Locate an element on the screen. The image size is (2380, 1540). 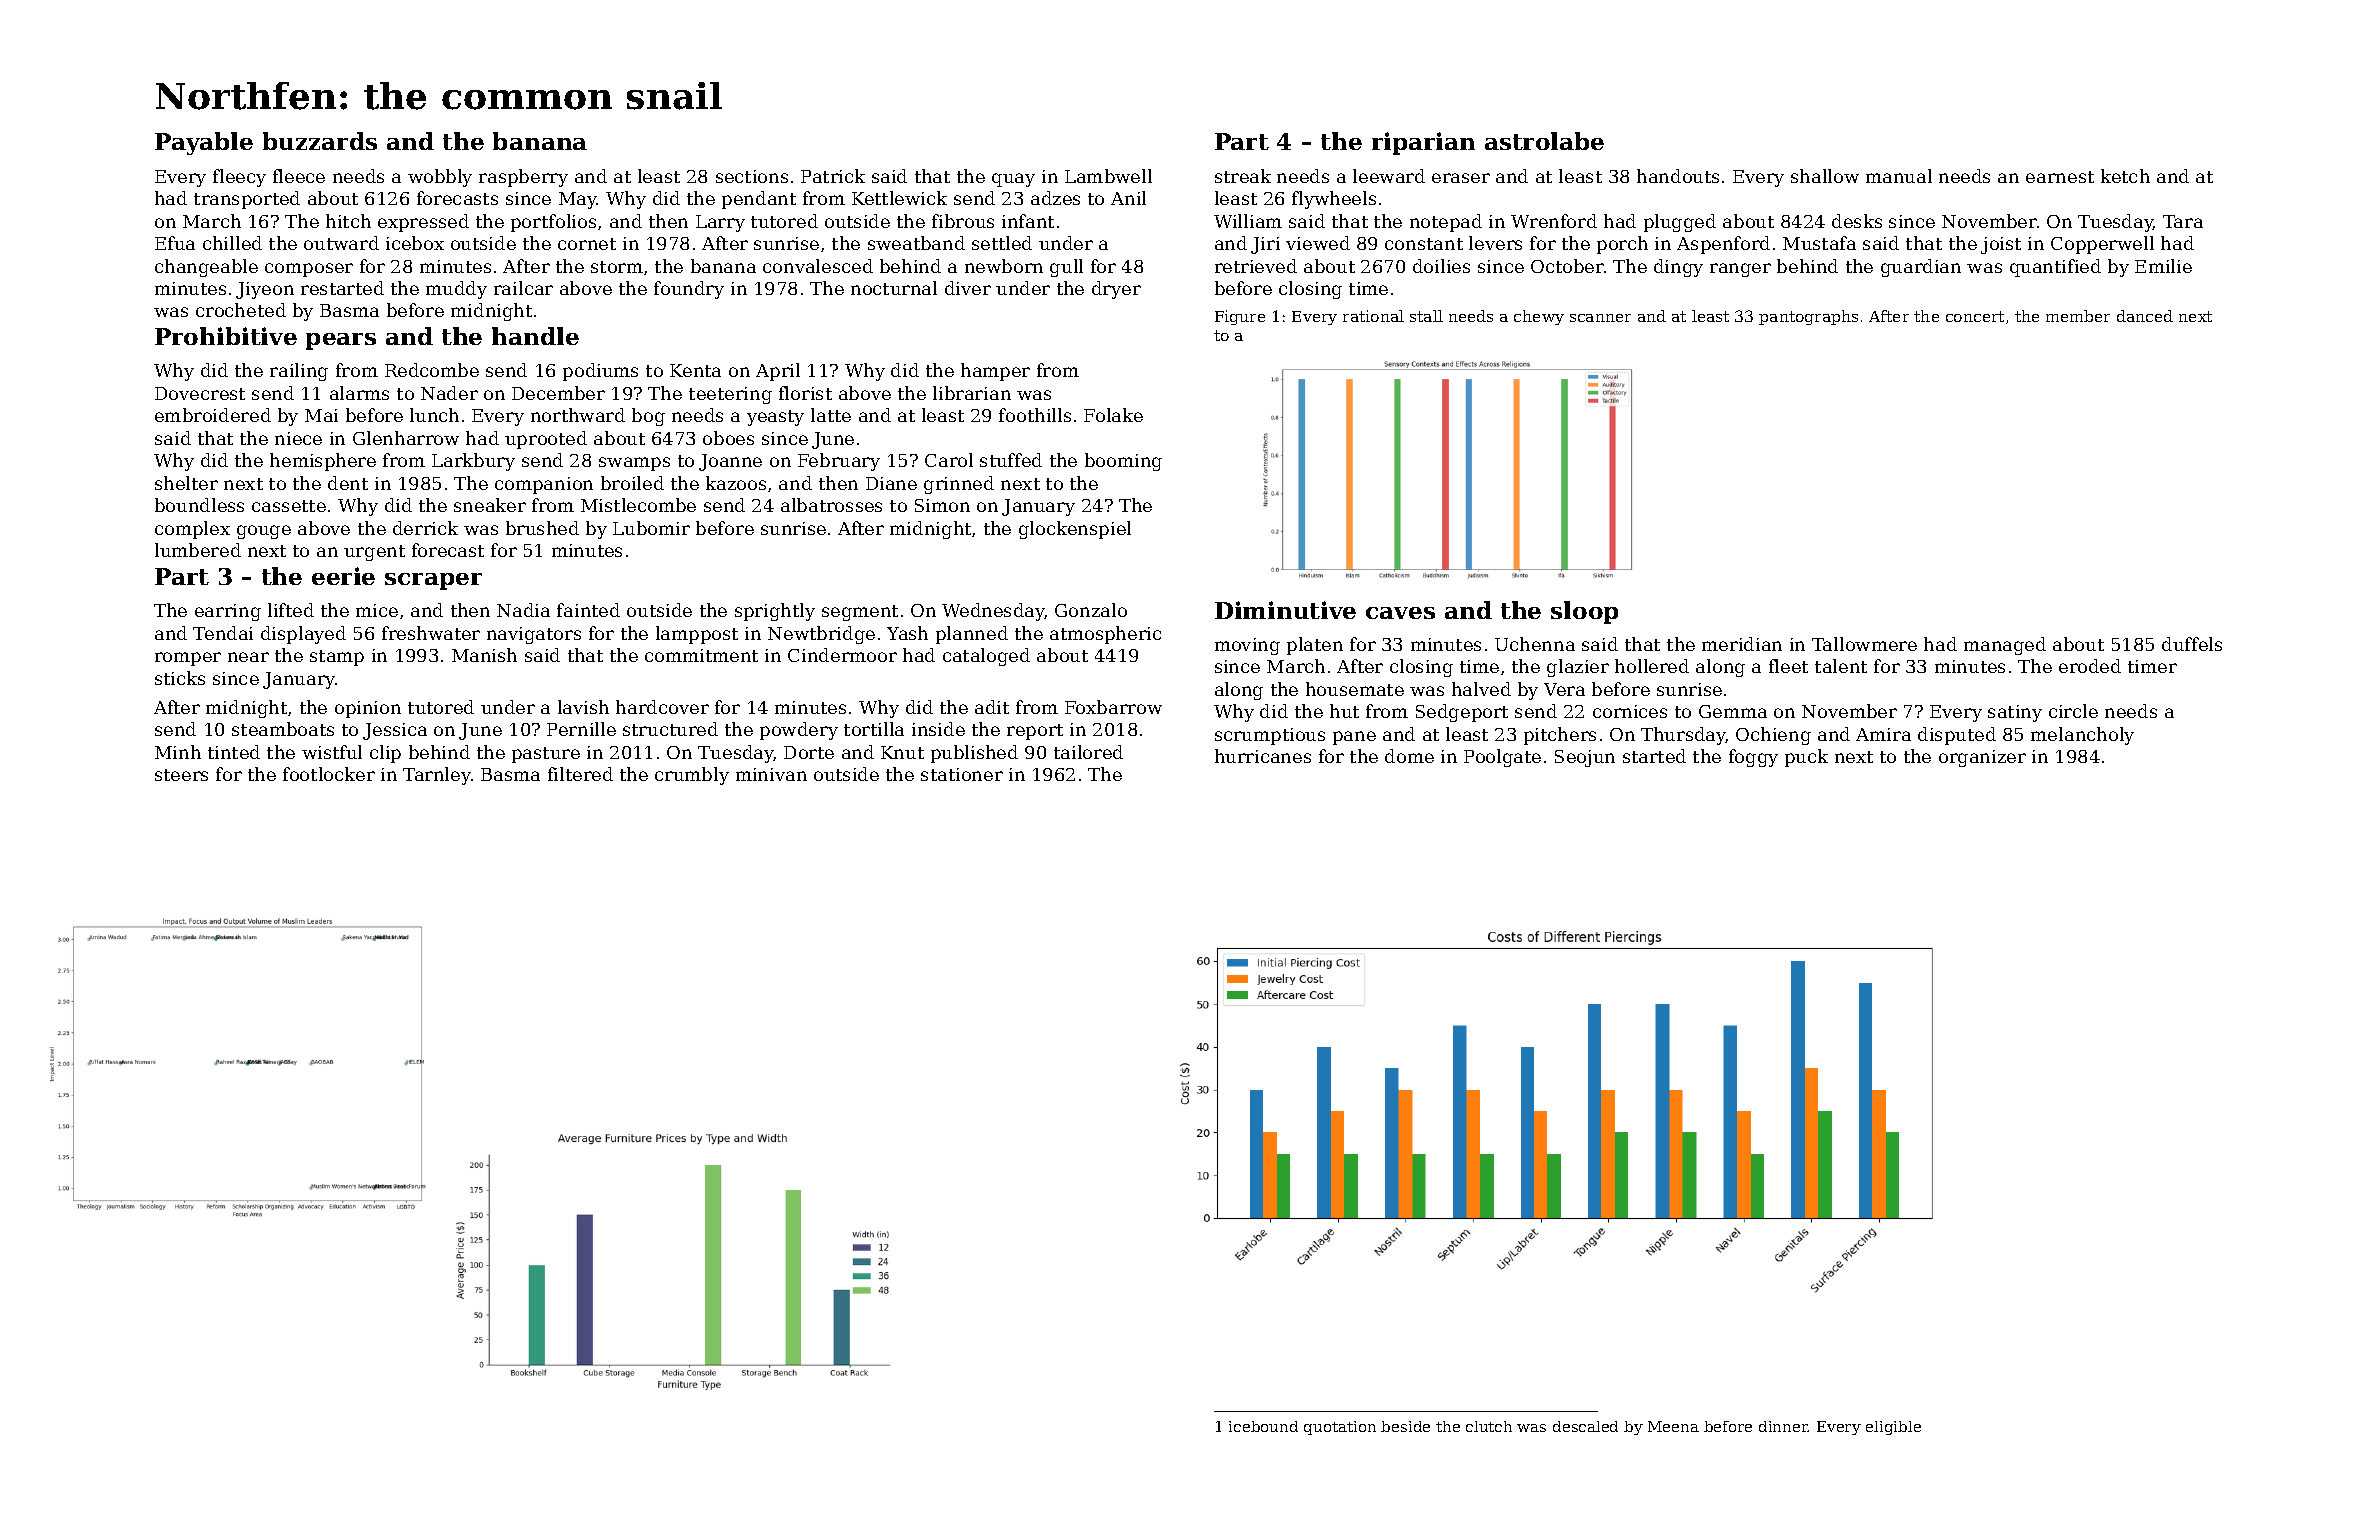
stationer is located at coordinates (962, 774).
